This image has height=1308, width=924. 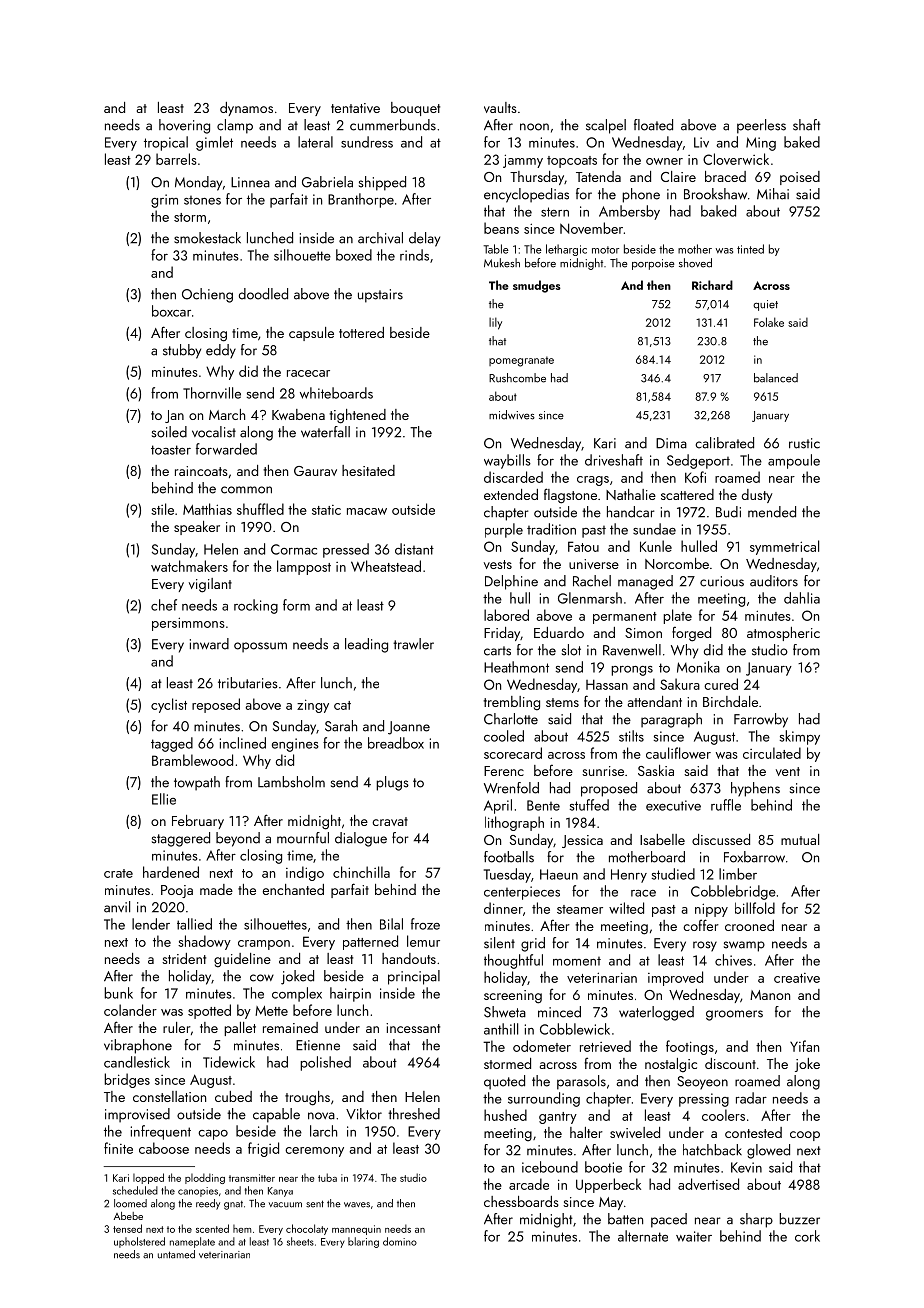 What do you see at coordinates (776, 378) in the image?
I see `balanced` at bounding box center [776, 378].
